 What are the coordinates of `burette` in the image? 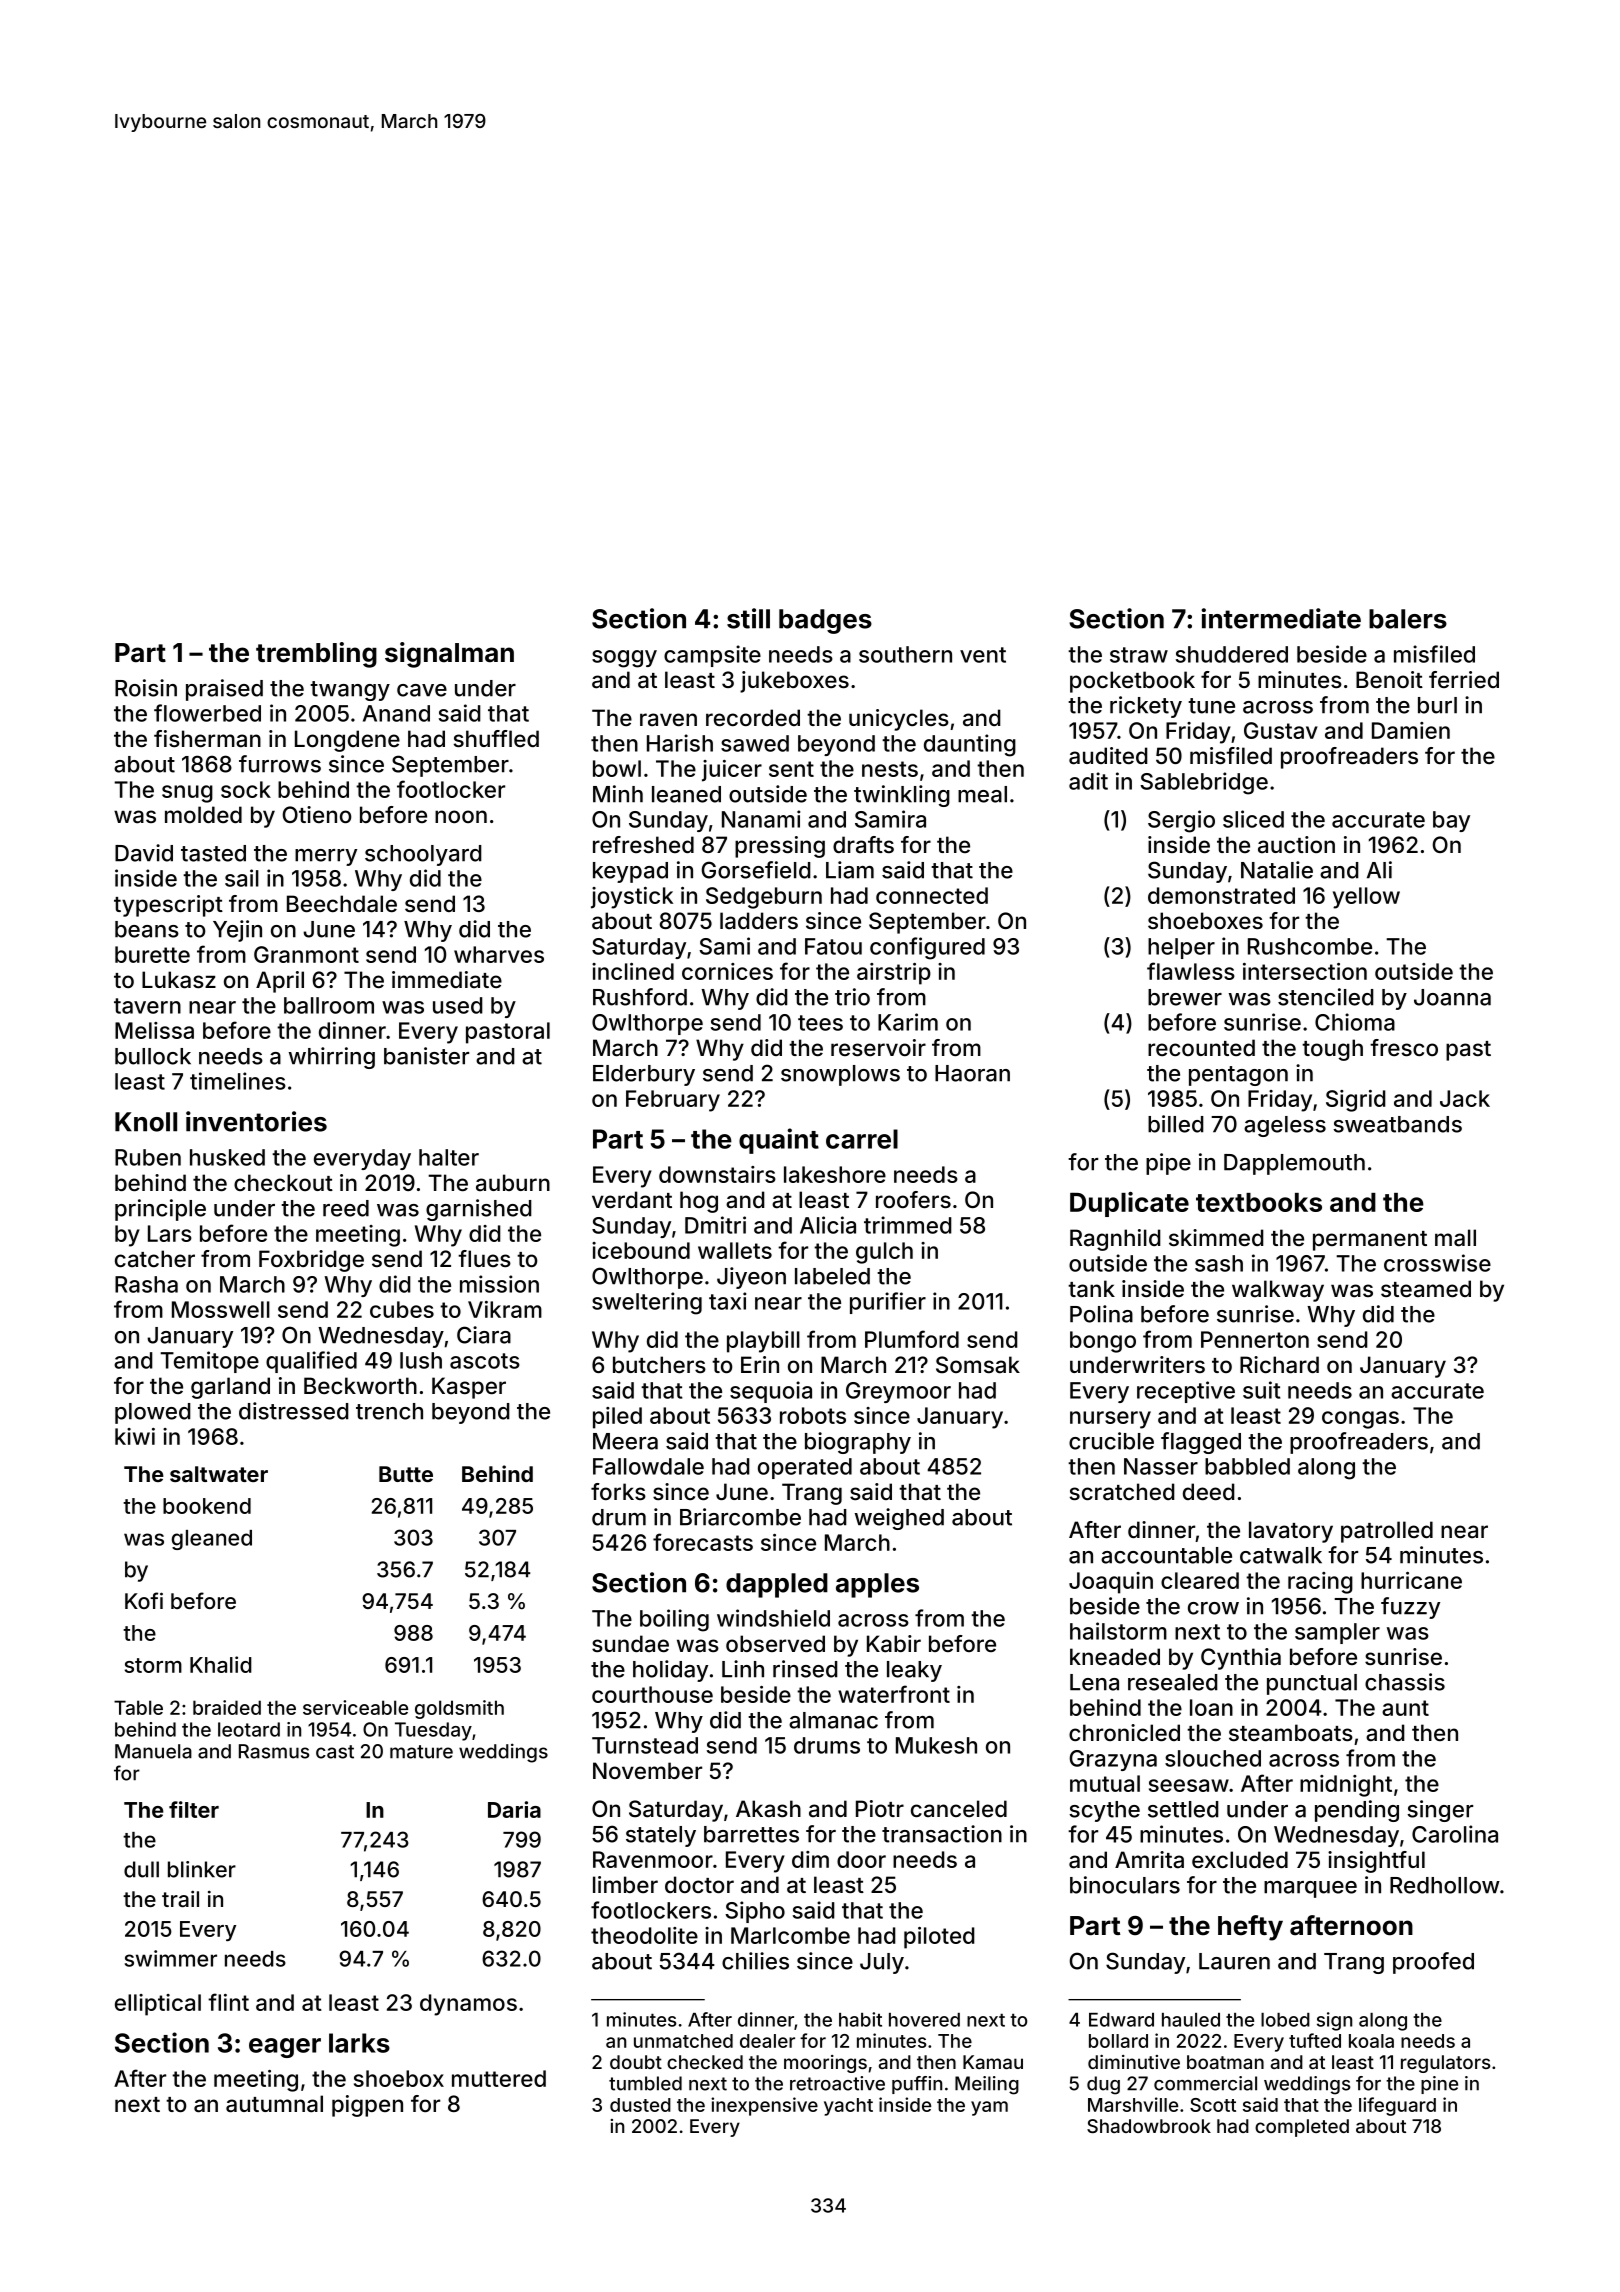 It's located at (152, 954).
